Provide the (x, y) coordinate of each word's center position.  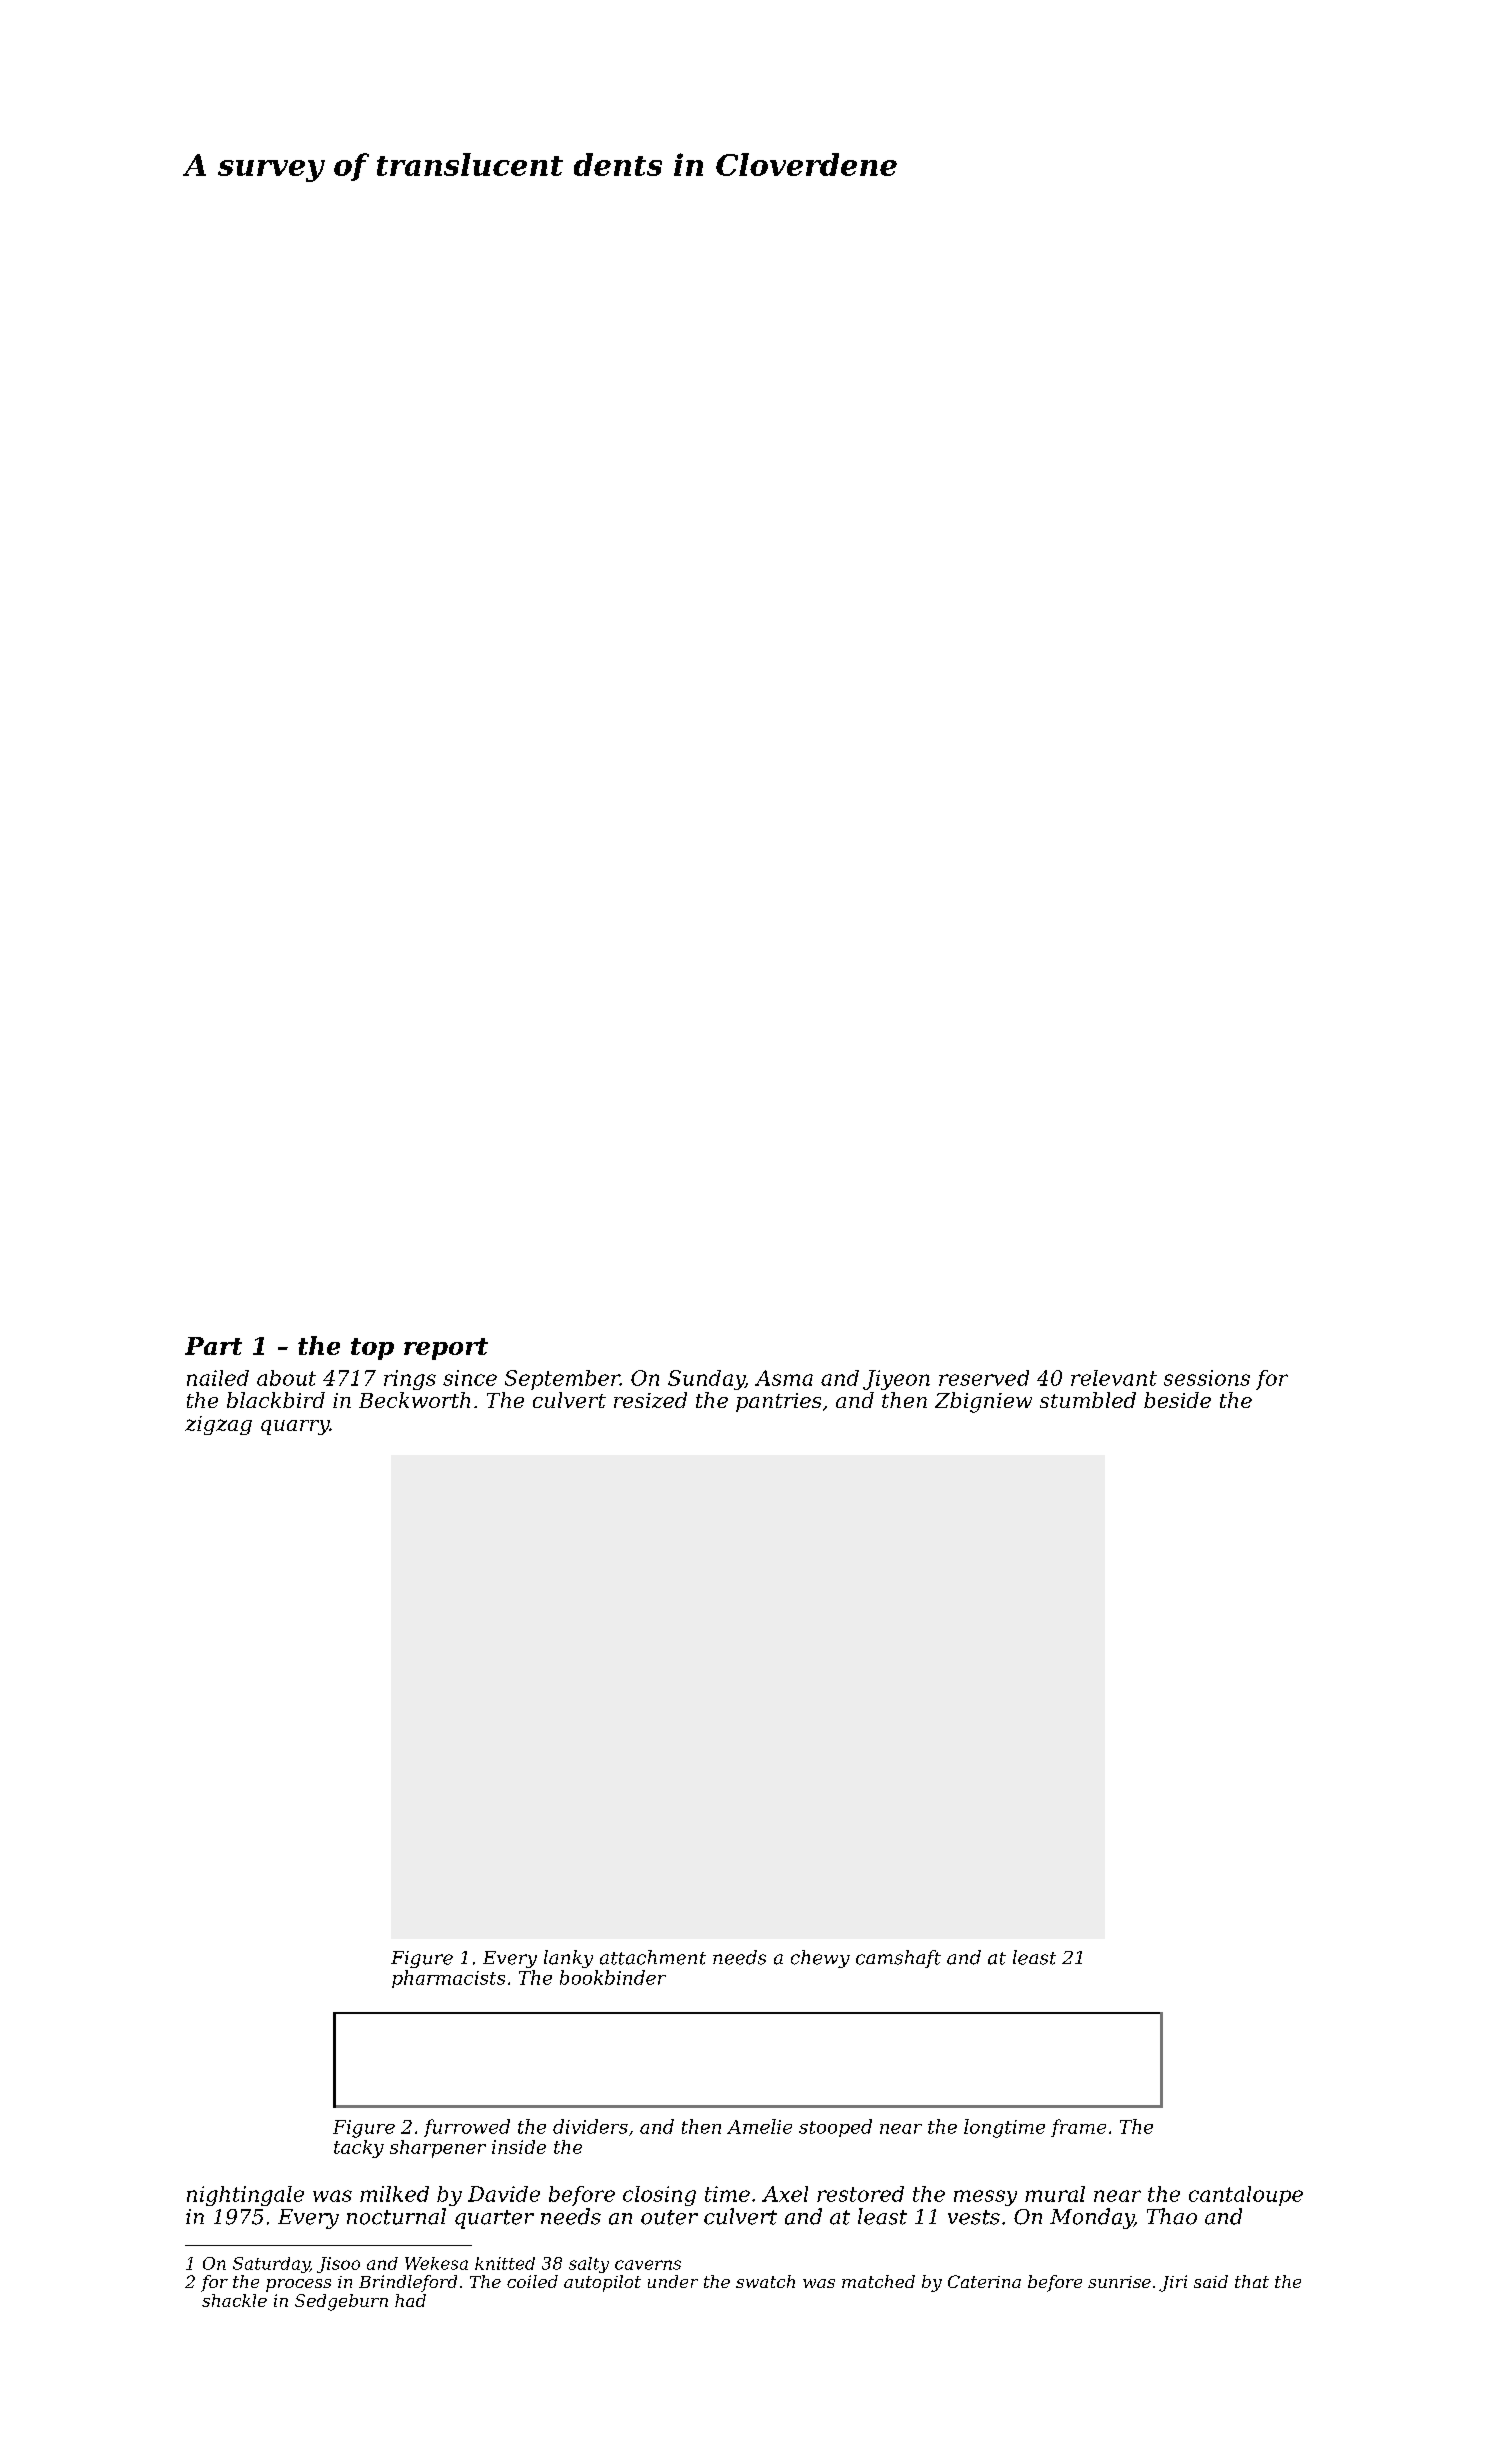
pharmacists (448, 1979)
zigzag (218, 1425)
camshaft (898, 1959)
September (562, 1380)
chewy (820, 1959)
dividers (590, 2126)
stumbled (1088, 1400)
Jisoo (338, 2265)
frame (1078, 2128)
